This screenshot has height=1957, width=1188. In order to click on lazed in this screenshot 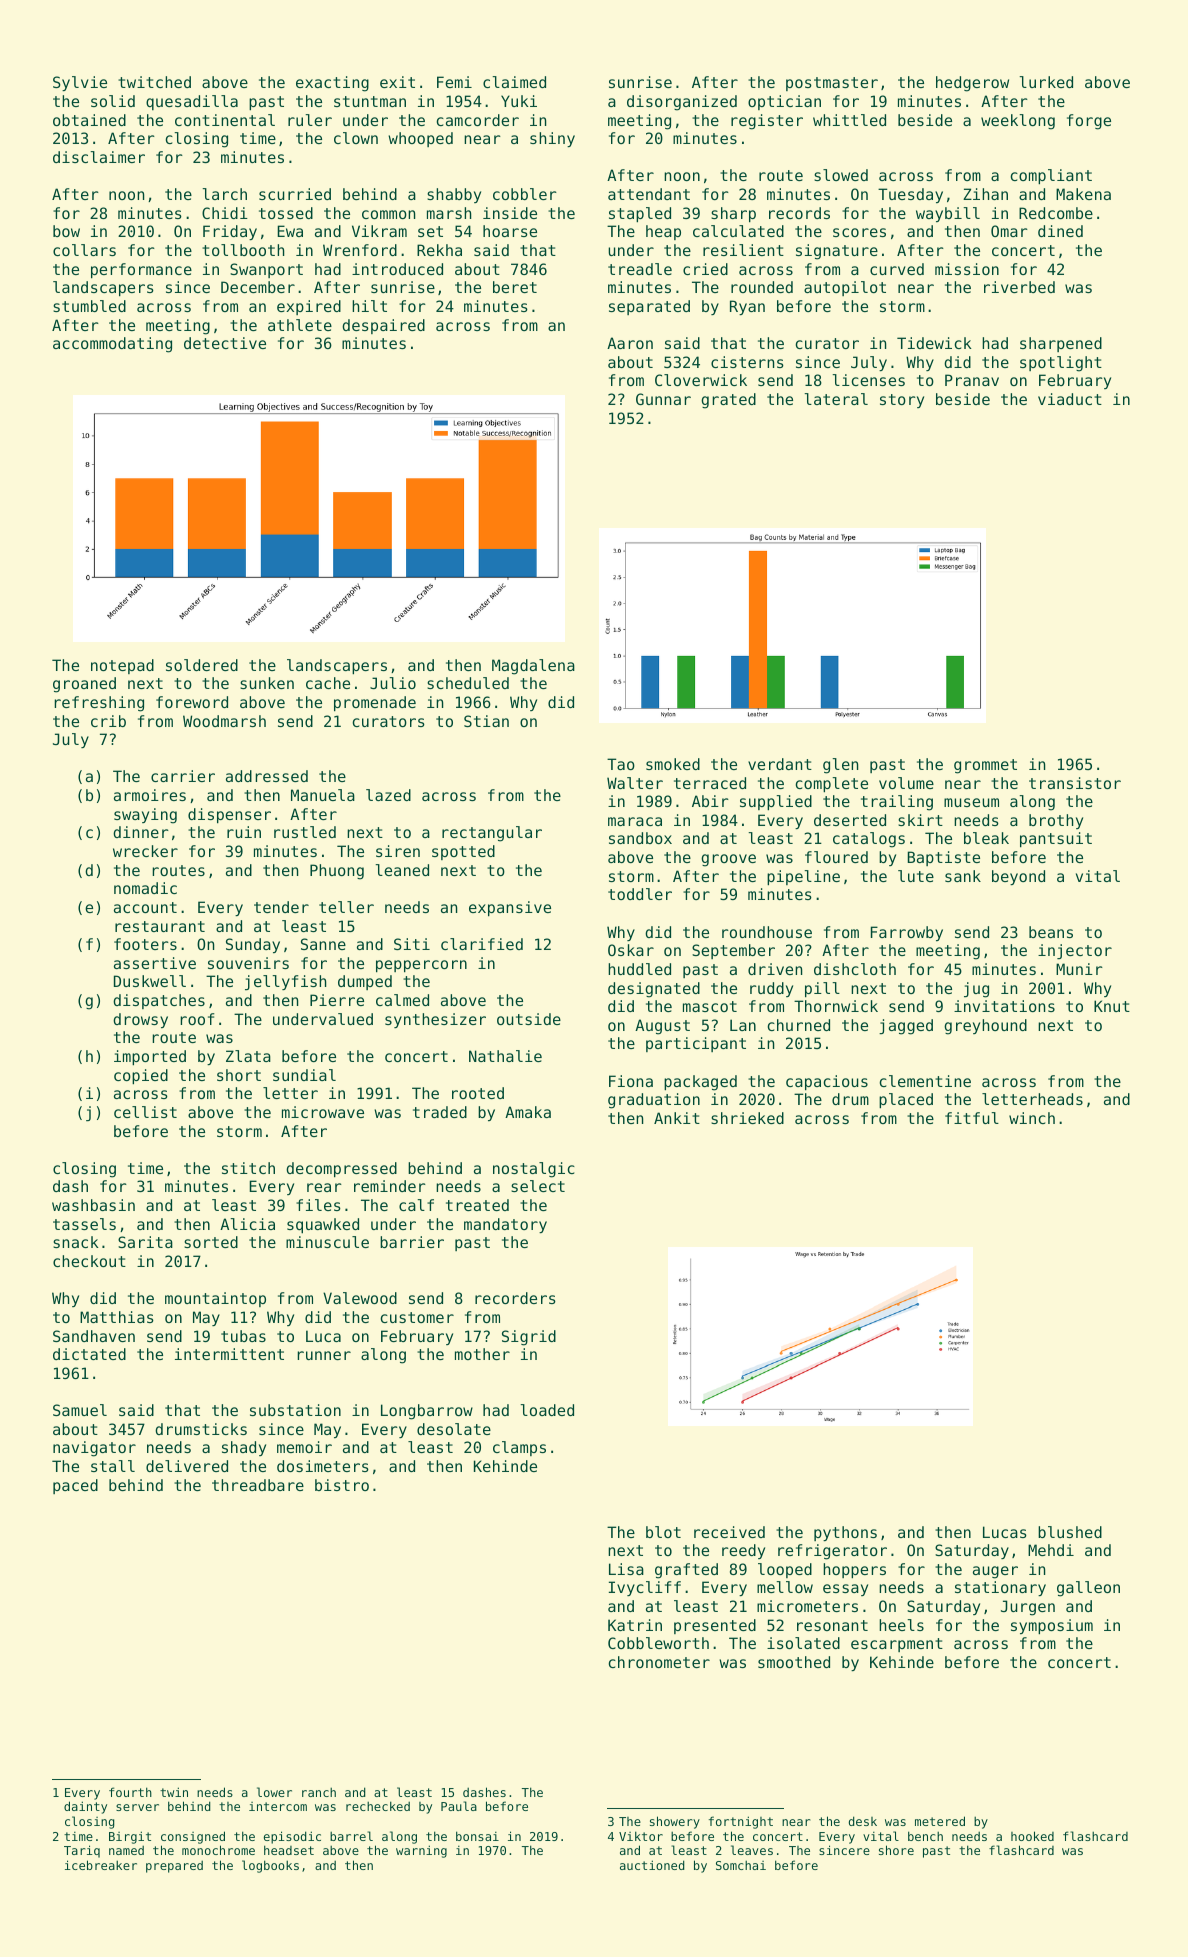, I will do `click(388, 795)`.
